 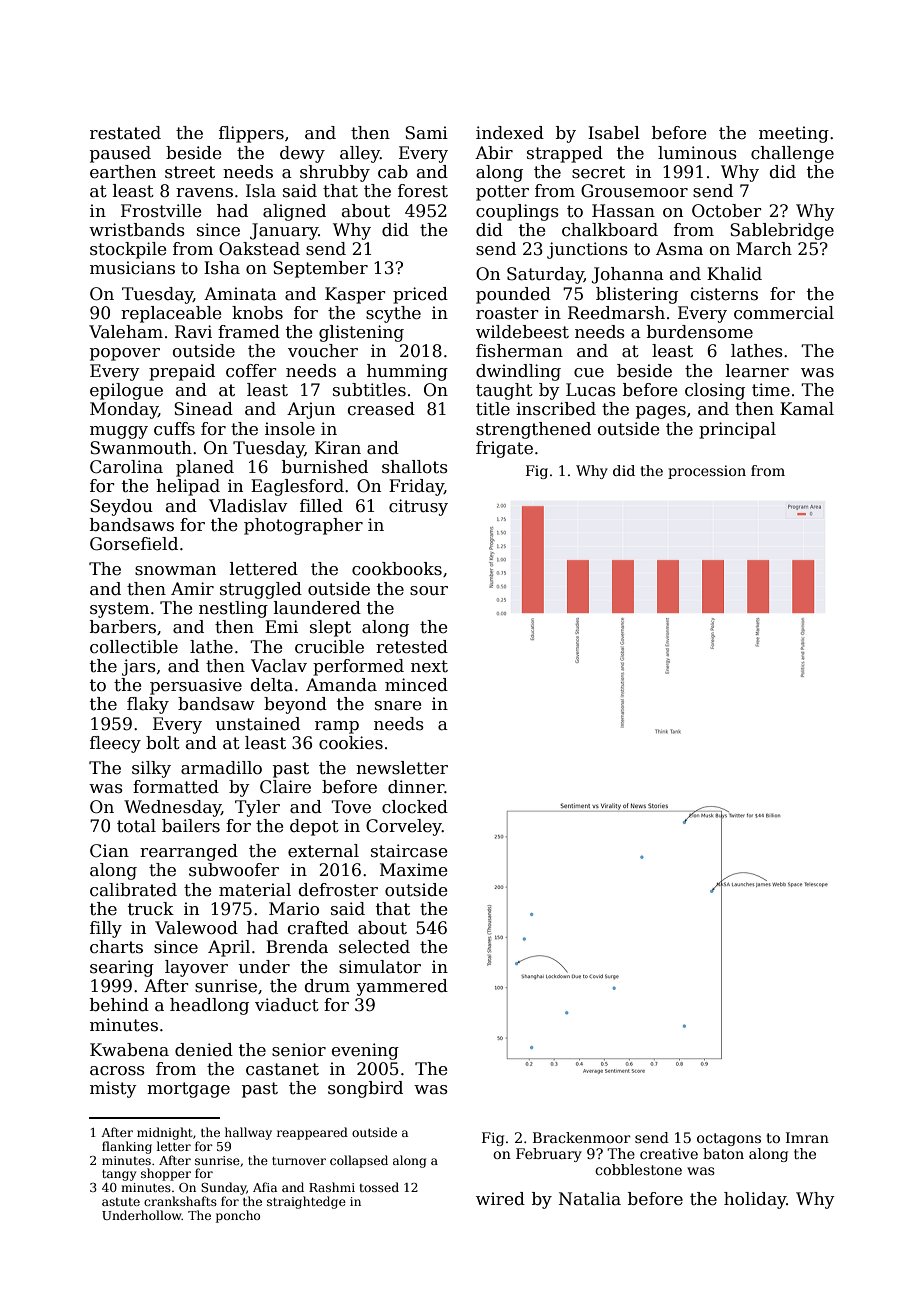 What do you see at coordinates (134, 647) in the screenshot?
I see `collectible` at bounding box center [134, 647].
